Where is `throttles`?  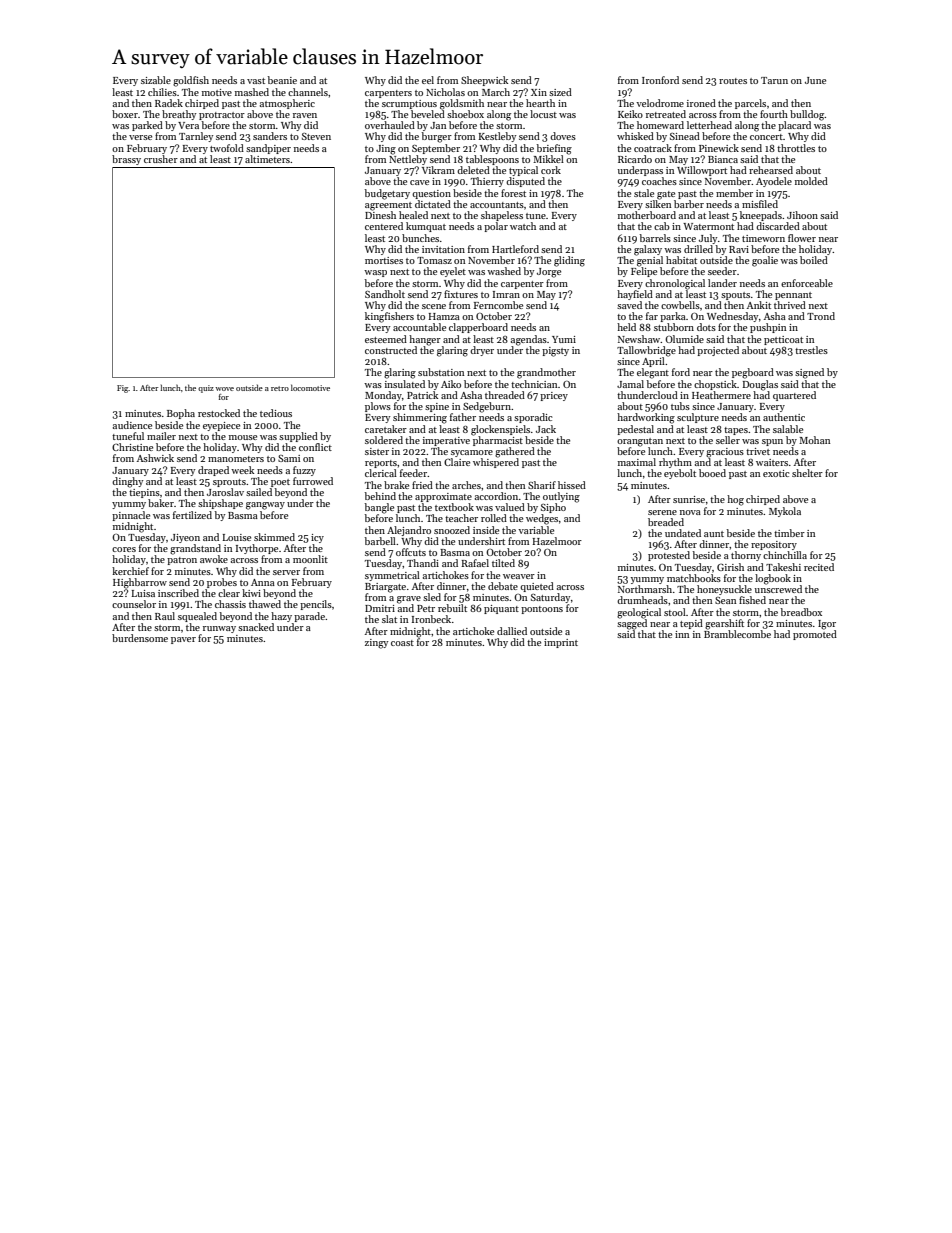
throttles is located at coordinates (796, 148).
